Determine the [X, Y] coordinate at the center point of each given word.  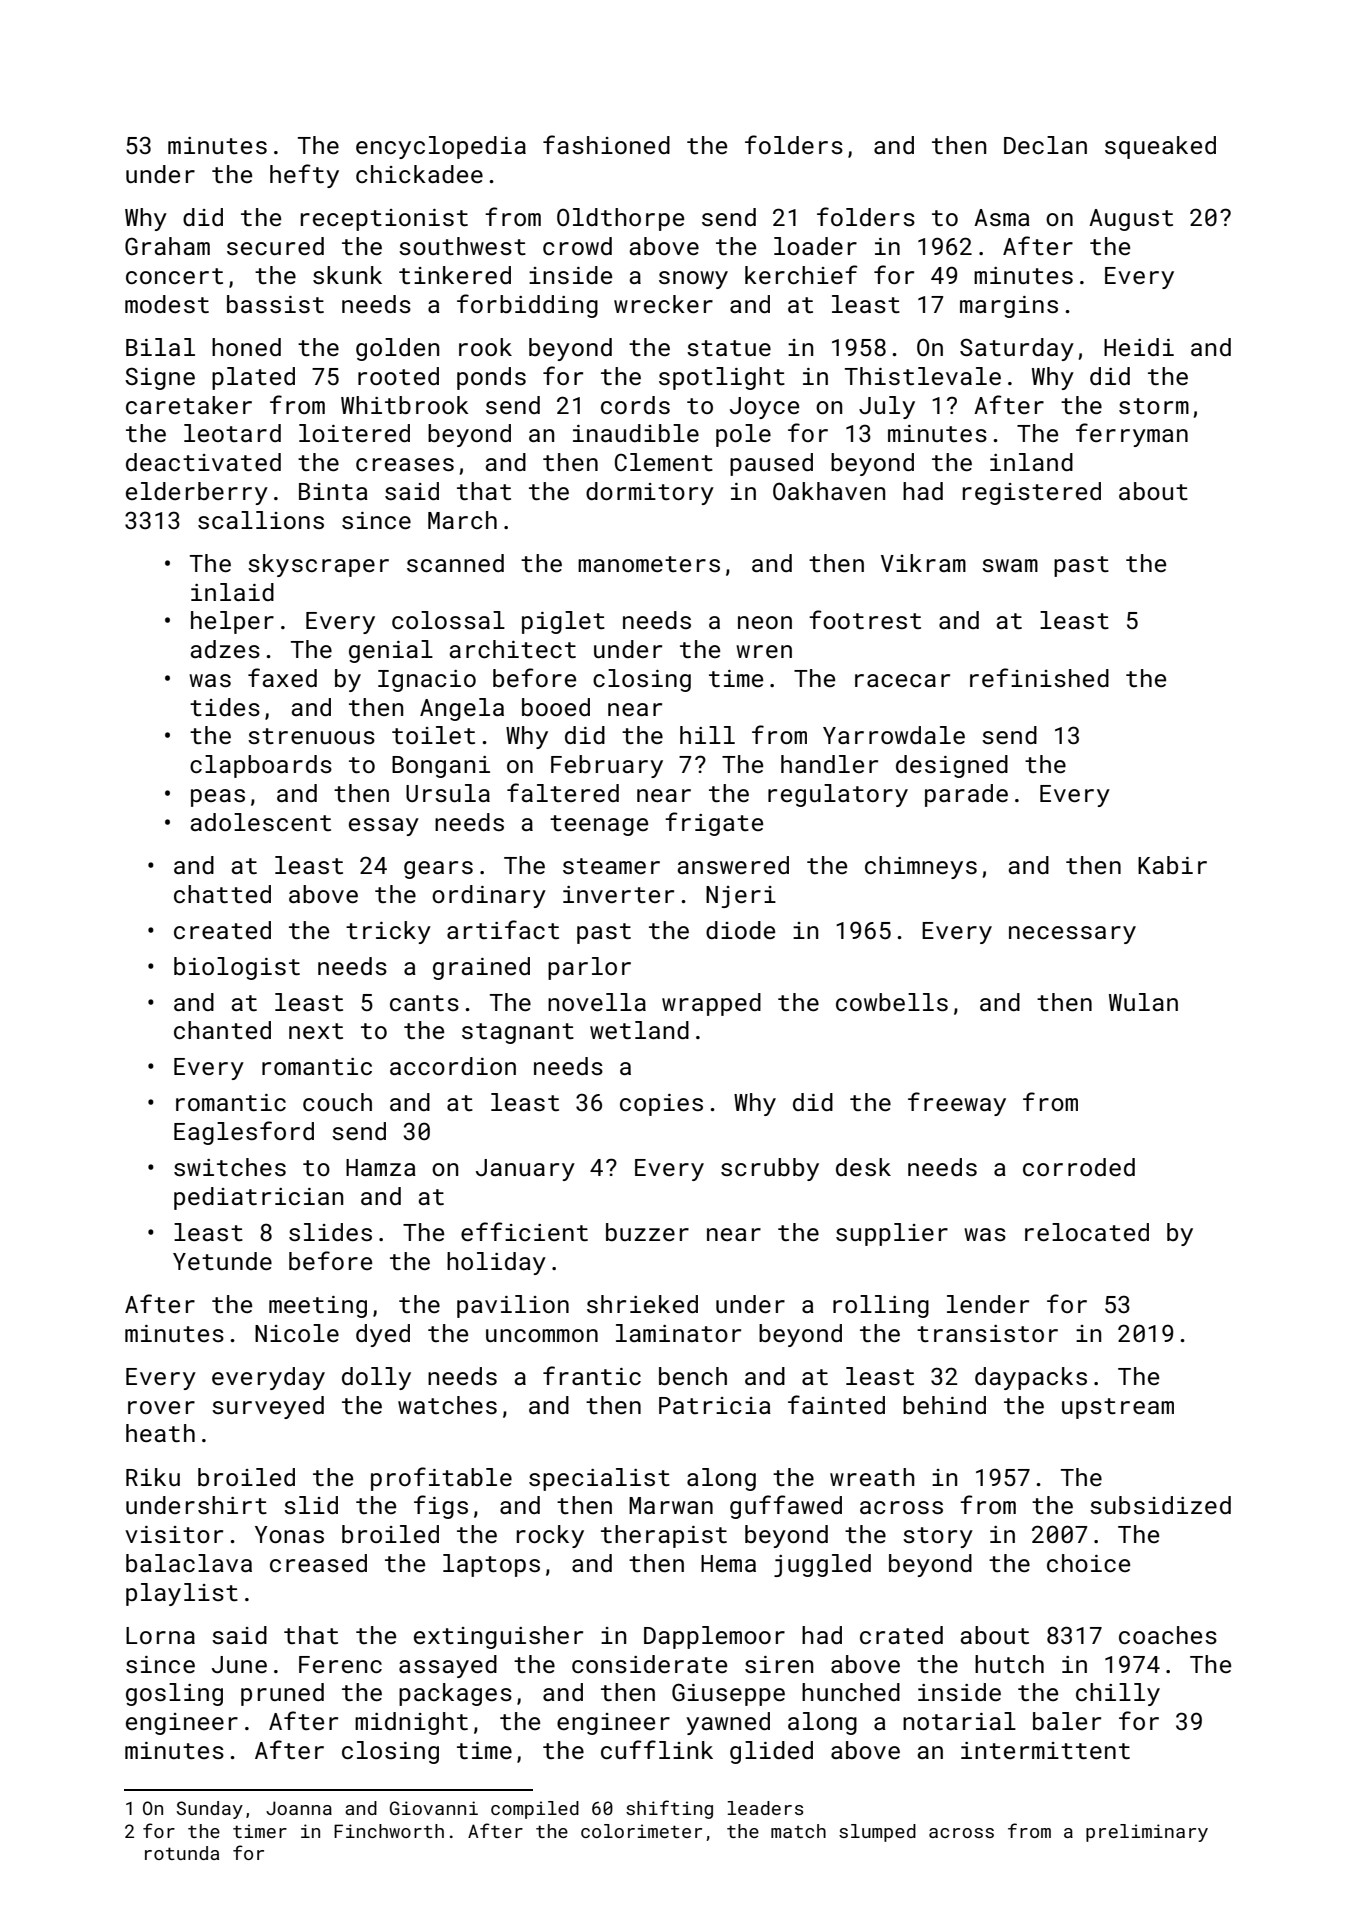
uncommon [542, 1335]
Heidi [1139, 347]
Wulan [1143, 1002]
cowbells [892, 1002]
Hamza [381, 1167]
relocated [1087, 1232]
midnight [411, 1723]
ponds [491, 378]
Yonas [289, 1534]
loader [815, 246]
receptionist [384, 220]
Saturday [1017, 349]
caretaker [189, 405]
